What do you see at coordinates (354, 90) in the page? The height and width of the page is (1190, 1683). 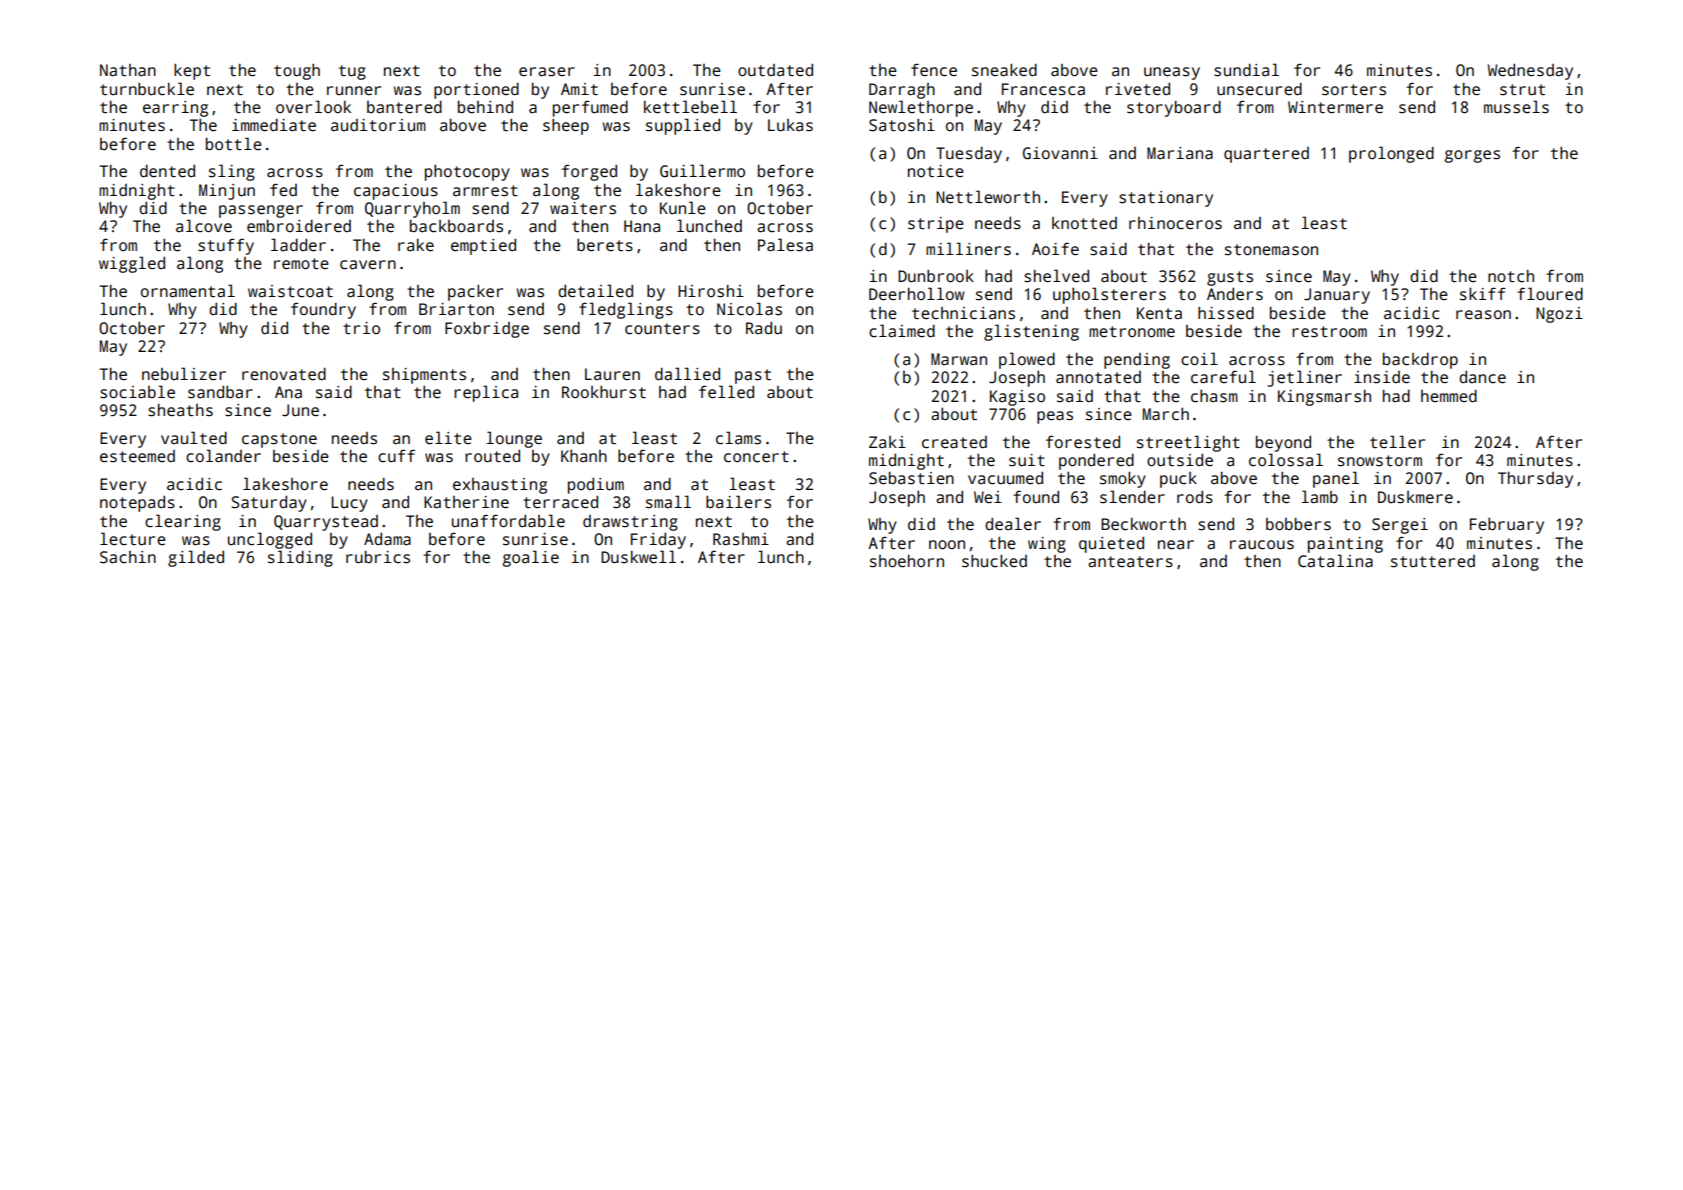 I see `runner` at bounding box center [354, 90].
